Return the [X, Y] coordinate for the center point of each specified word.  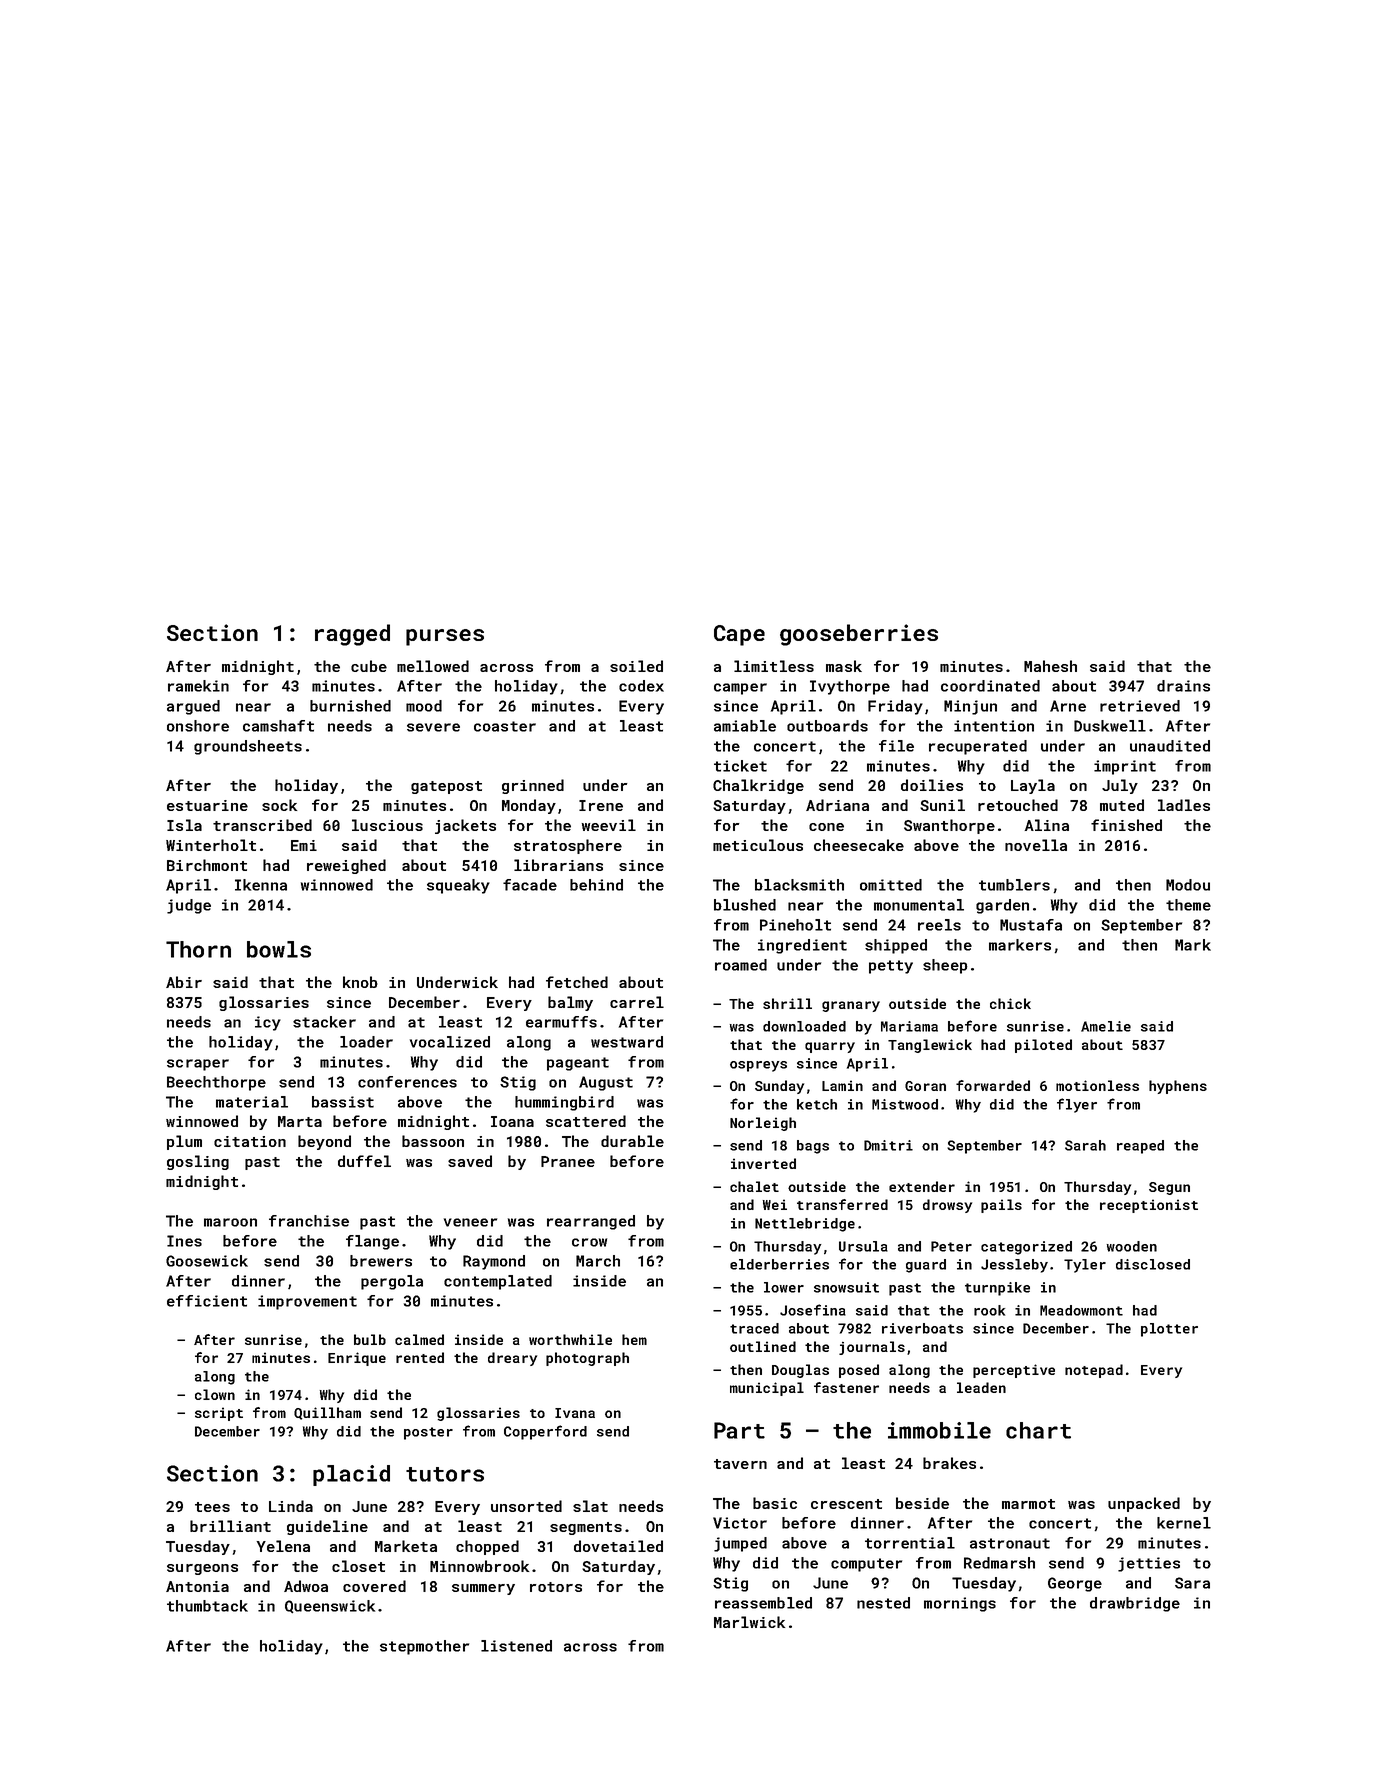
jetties [1149, 1564]
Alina [1046, 825]
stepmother [424, 1647]
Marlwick [749, 1622]
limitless [774, 666]
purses [445, 637]
